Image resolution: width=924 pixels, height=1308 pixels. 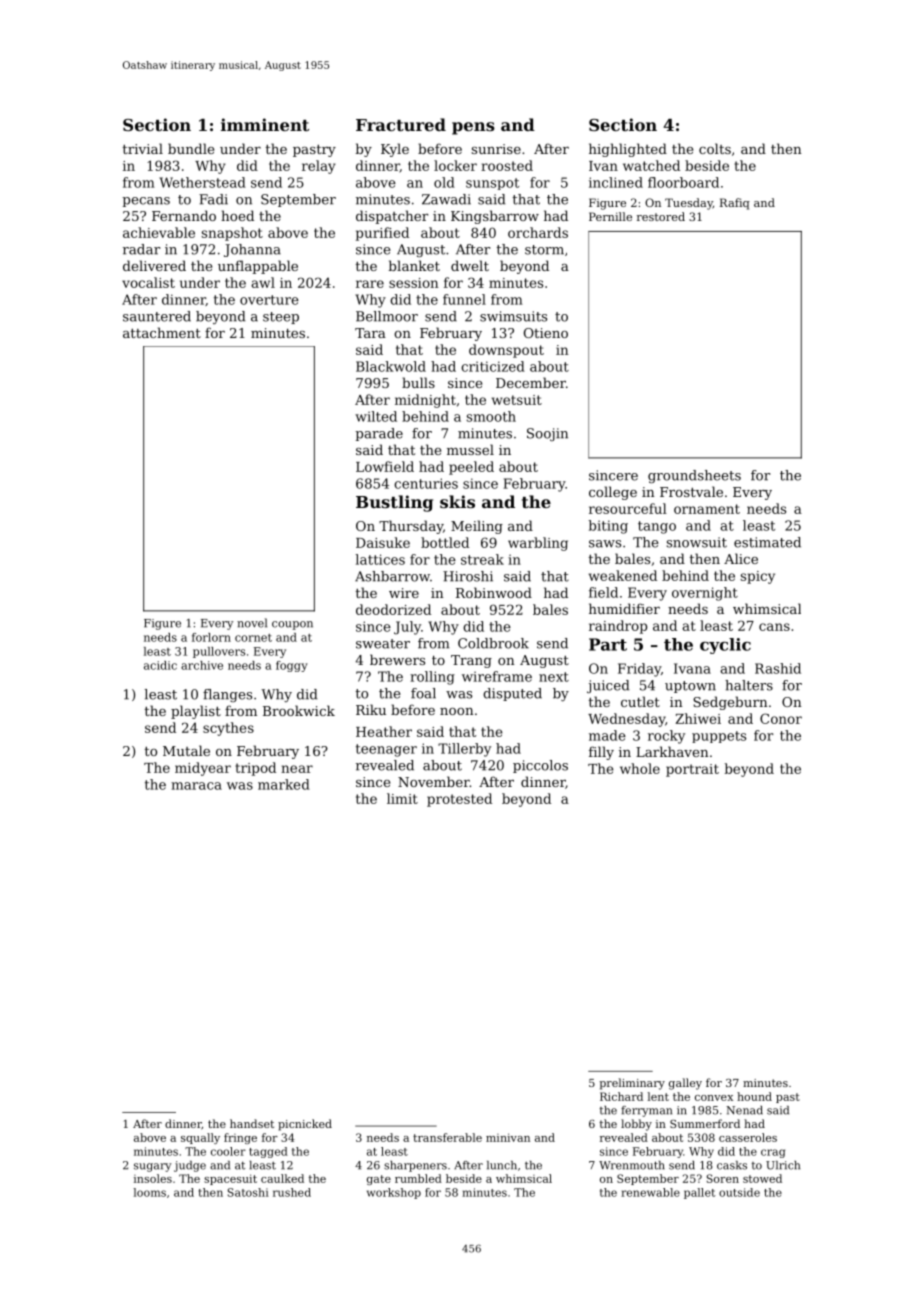 I want to click on Fractured, so click(x=401, y=124).
